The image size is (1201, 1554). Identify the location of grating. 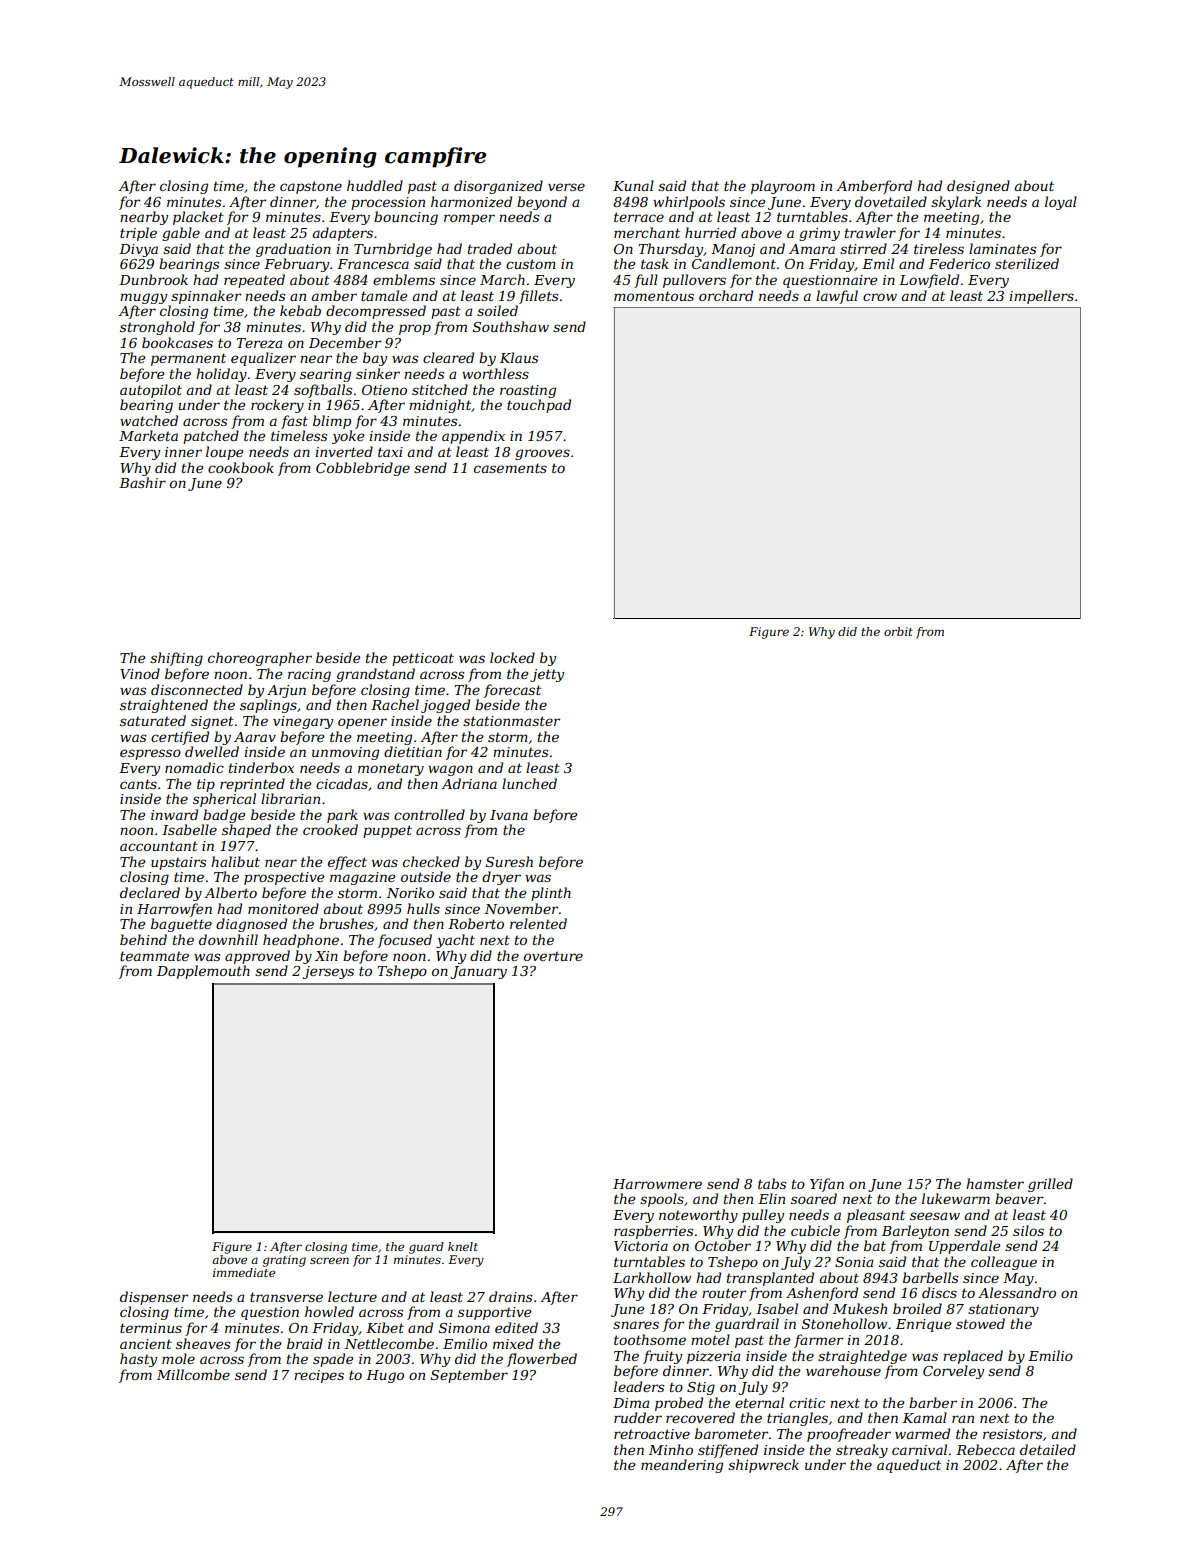
(284, 1261).
